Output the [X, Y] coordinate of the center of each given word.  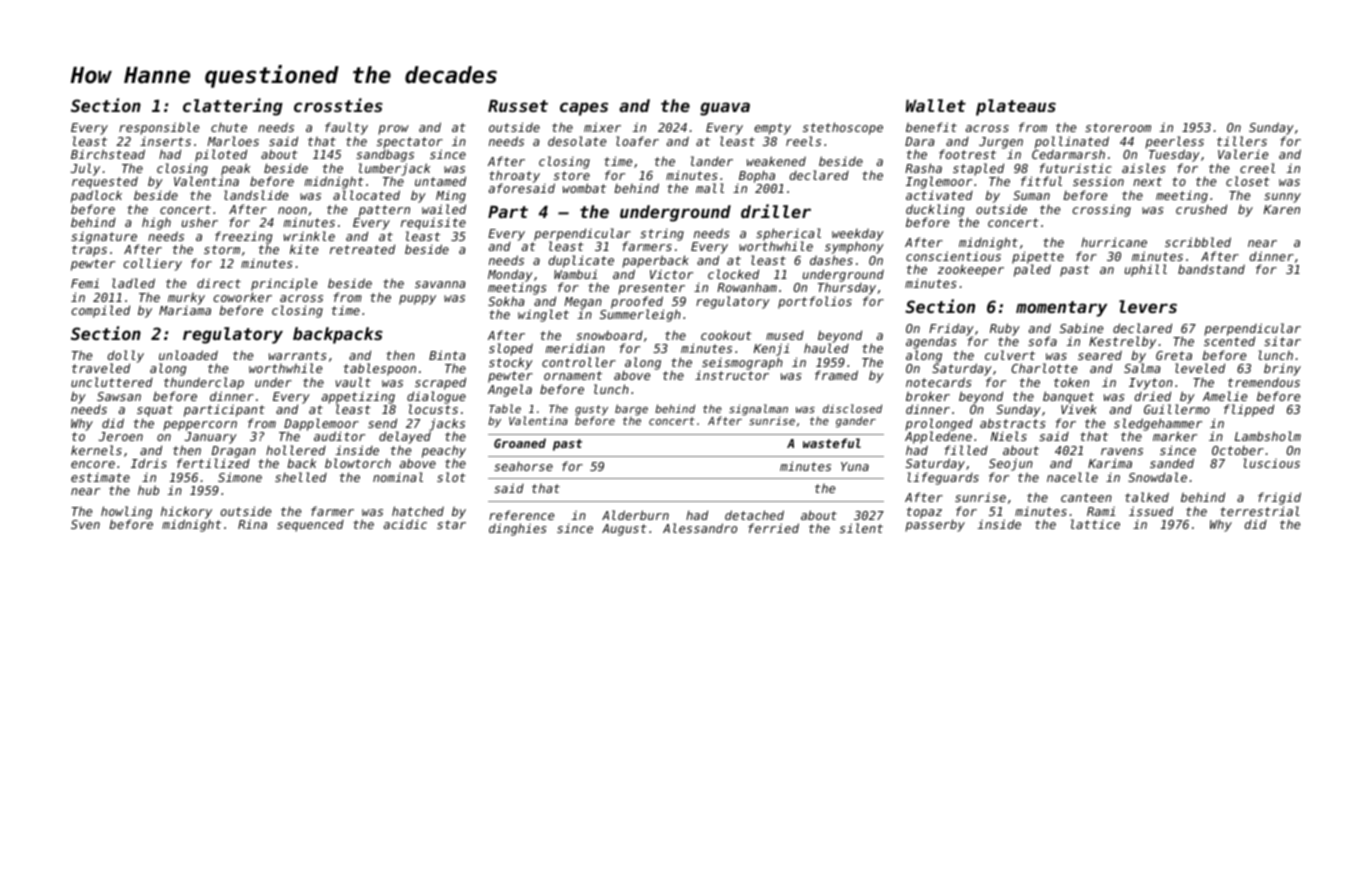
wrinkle [309, 236]
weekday [858, 235]
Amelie [1225, 396]
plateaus [1016, 107]
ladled [133, 283]
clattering [233, 107]
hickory [186, 513]
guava [725, 109]
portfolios [815, 302]
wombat [584, 188]
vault [353, 382]
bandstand [1211, 269]
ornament [573, 375]
